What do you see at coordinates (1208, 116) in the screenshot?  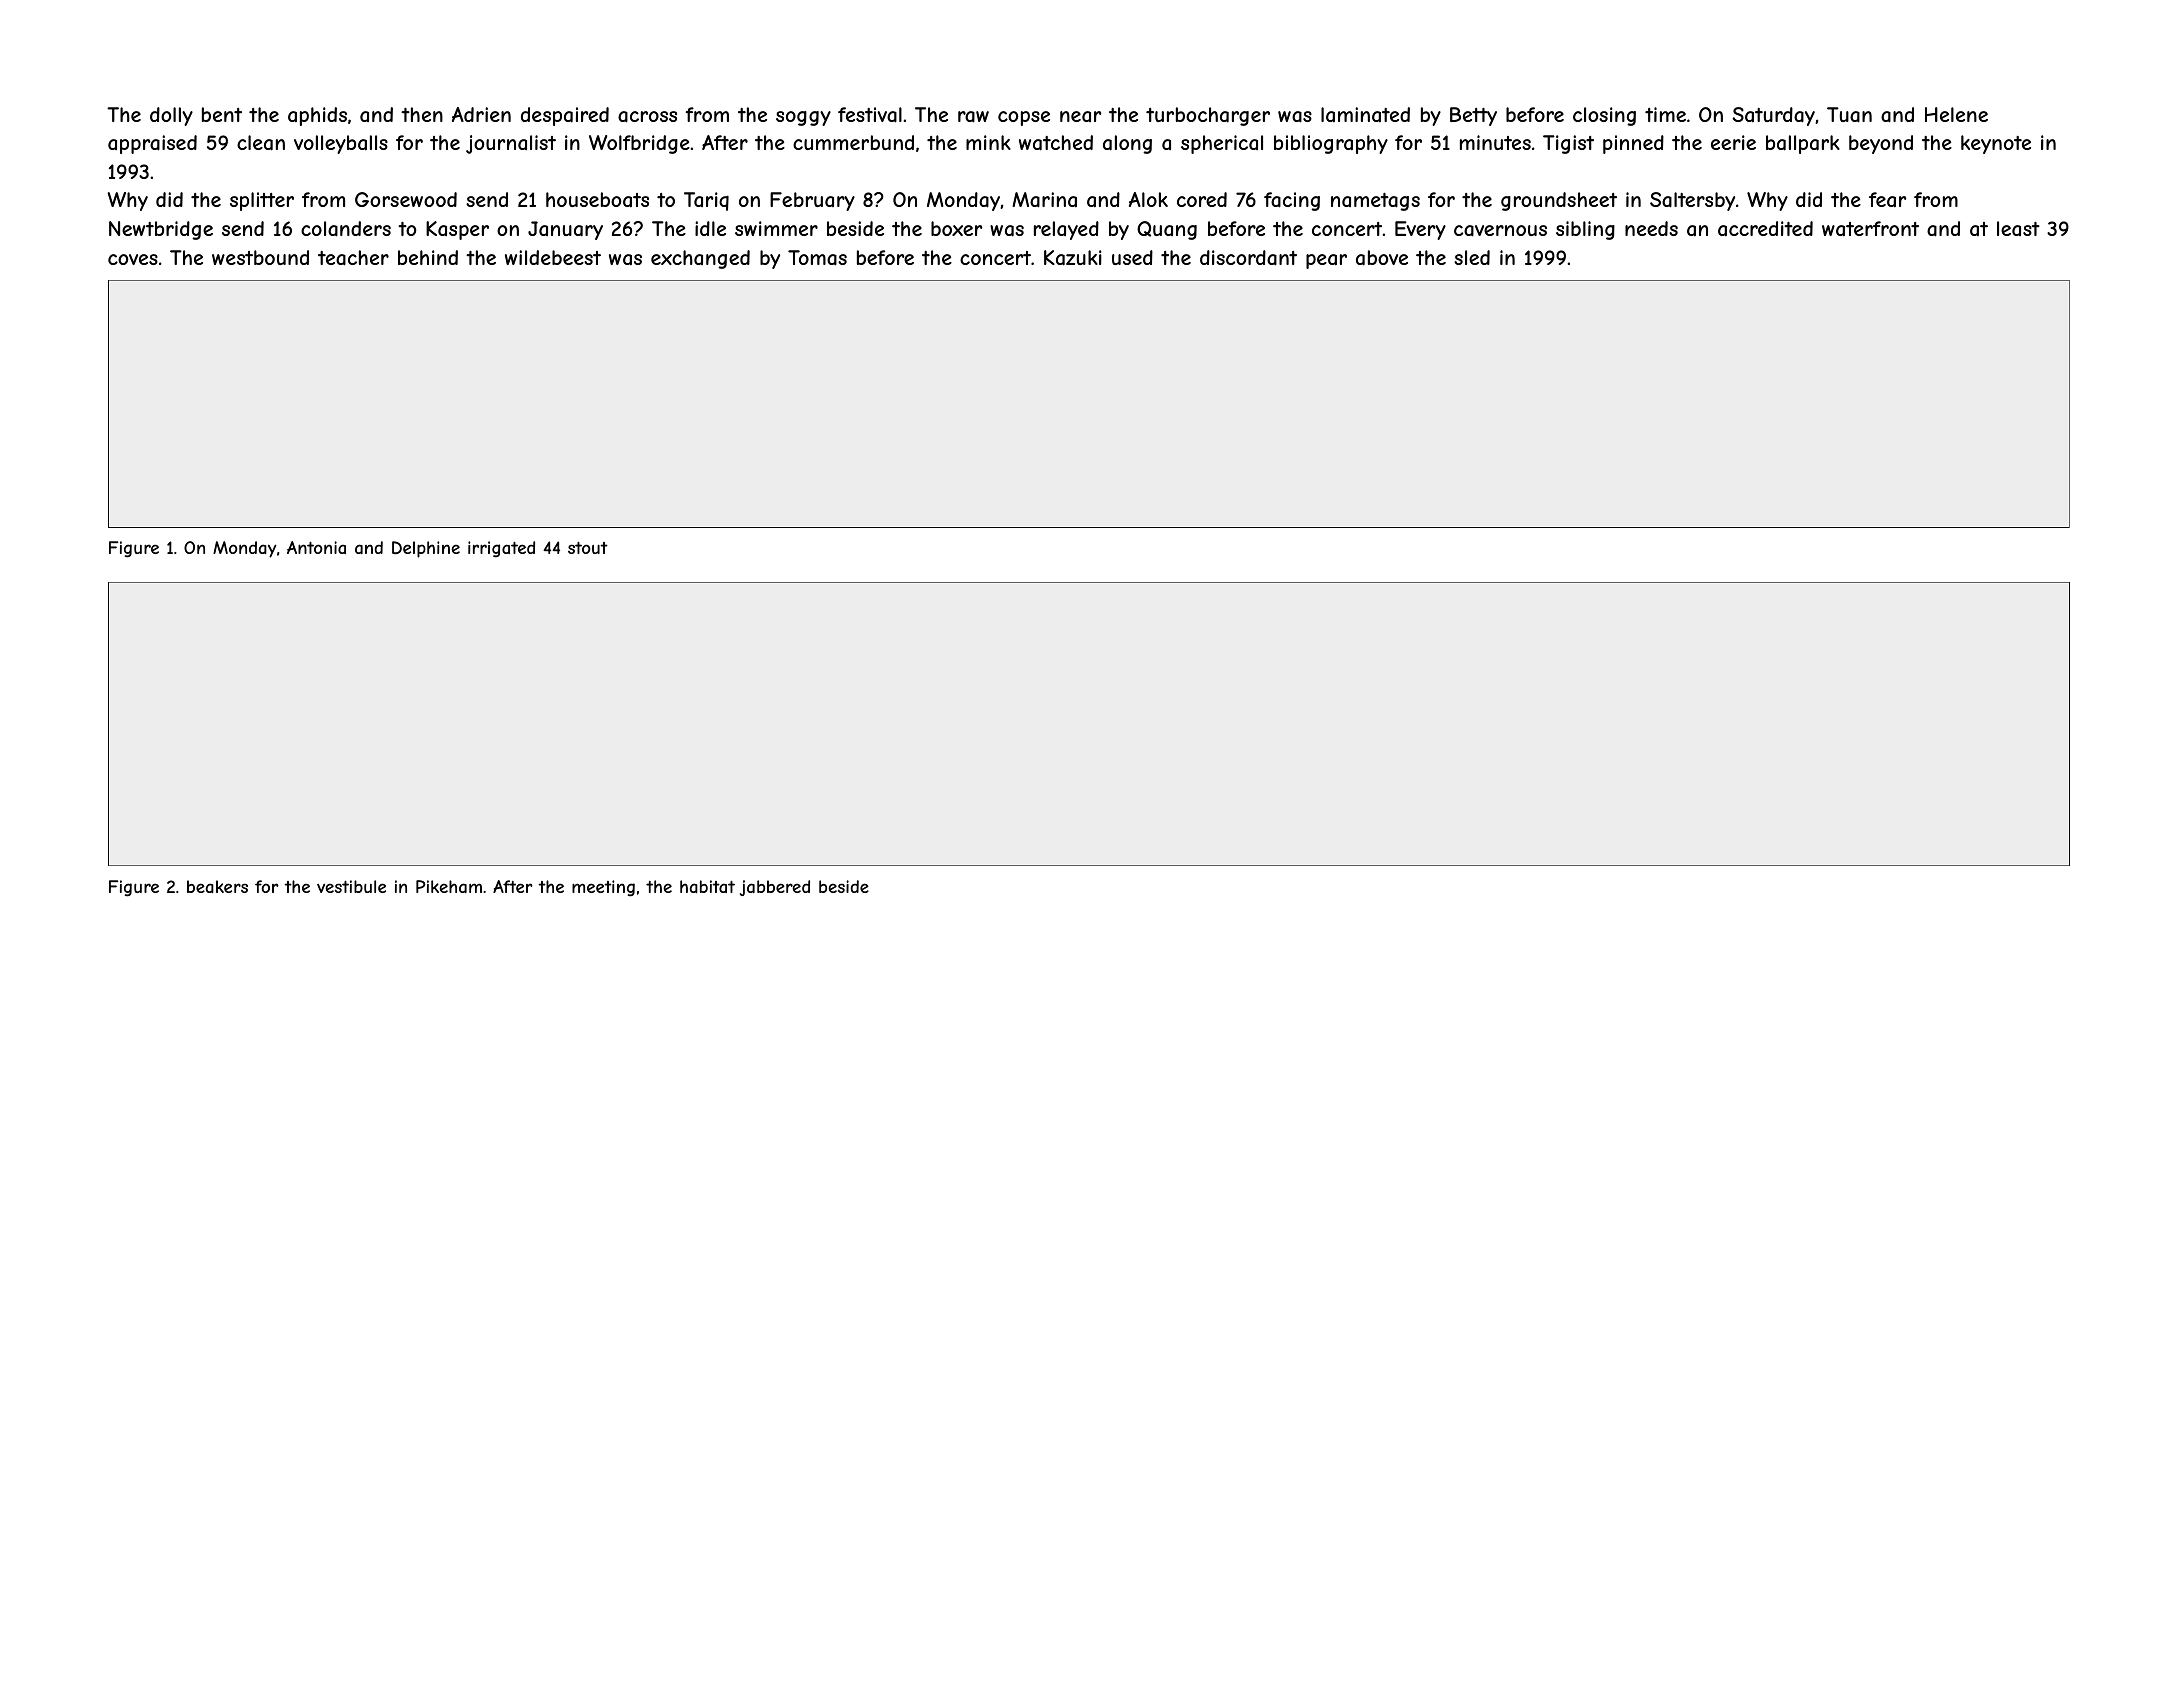 I see `turbocharger` at bounding box center [1208, 116].
